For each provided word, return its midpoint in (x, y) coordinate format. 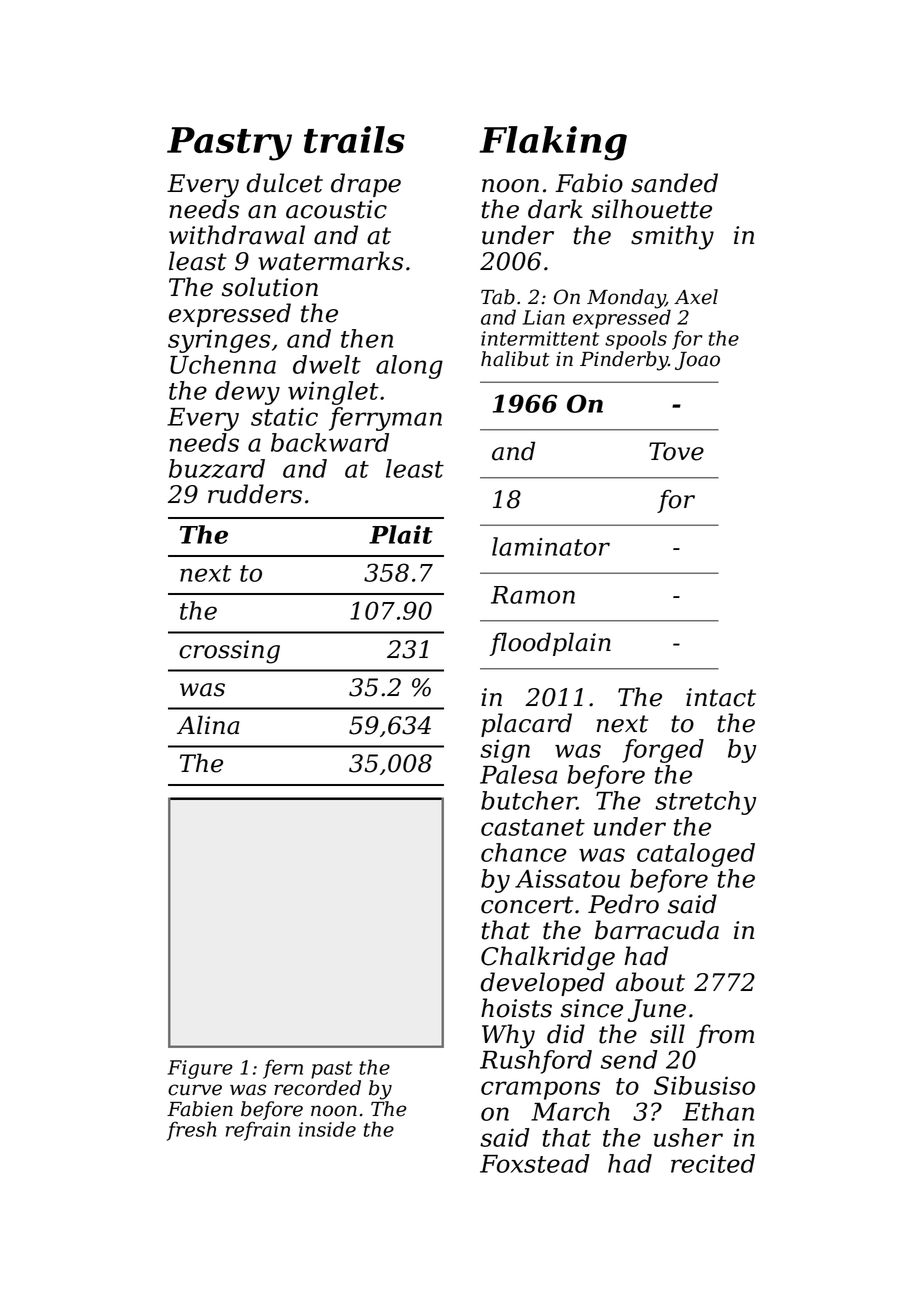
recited (713, 1163)
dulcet (285, 183)
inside (327, 1129)
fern (283, 1069)
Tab (498, 297)
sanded (674, 183)
